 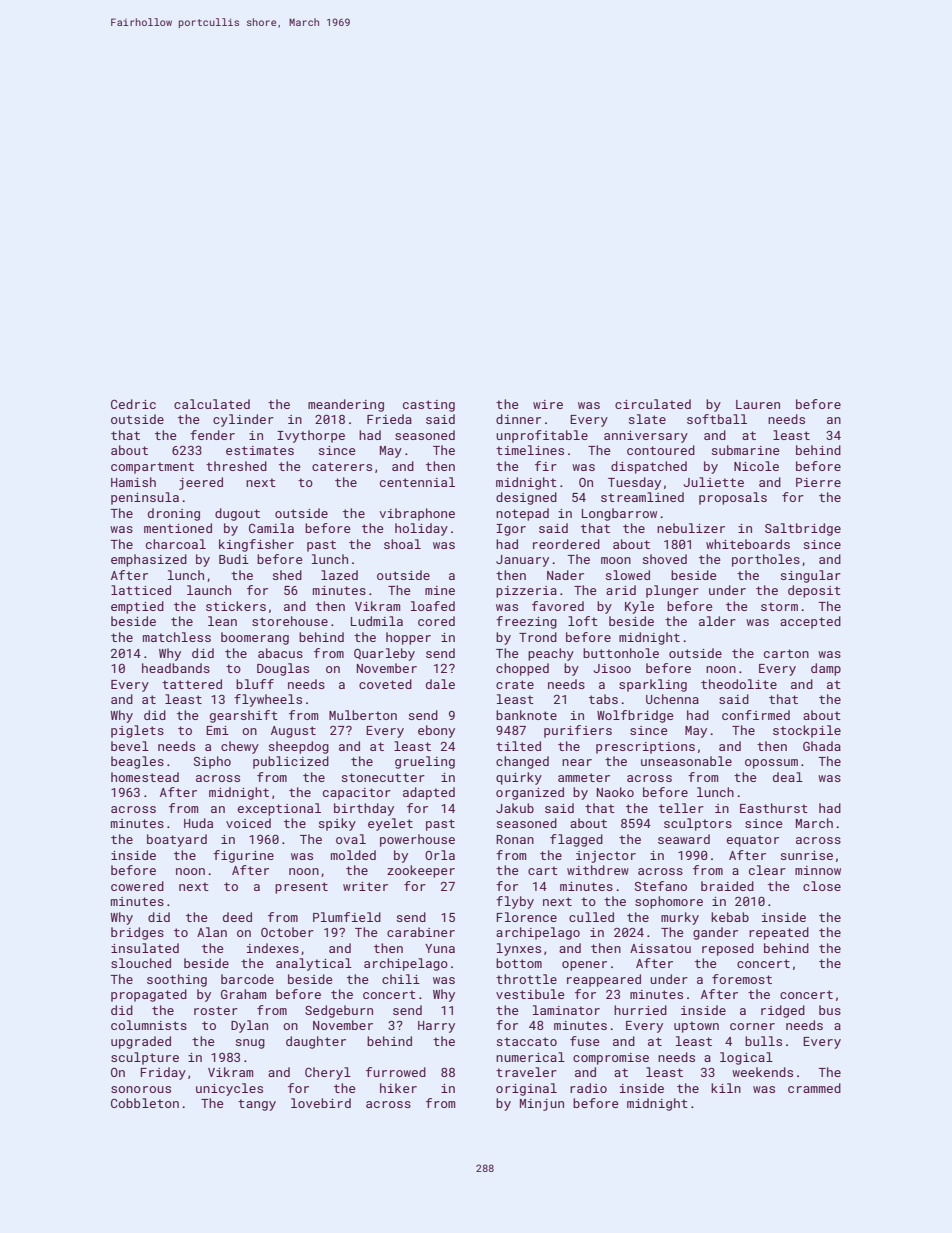 I want to click on Lauren, so click(x=758, y=404).
